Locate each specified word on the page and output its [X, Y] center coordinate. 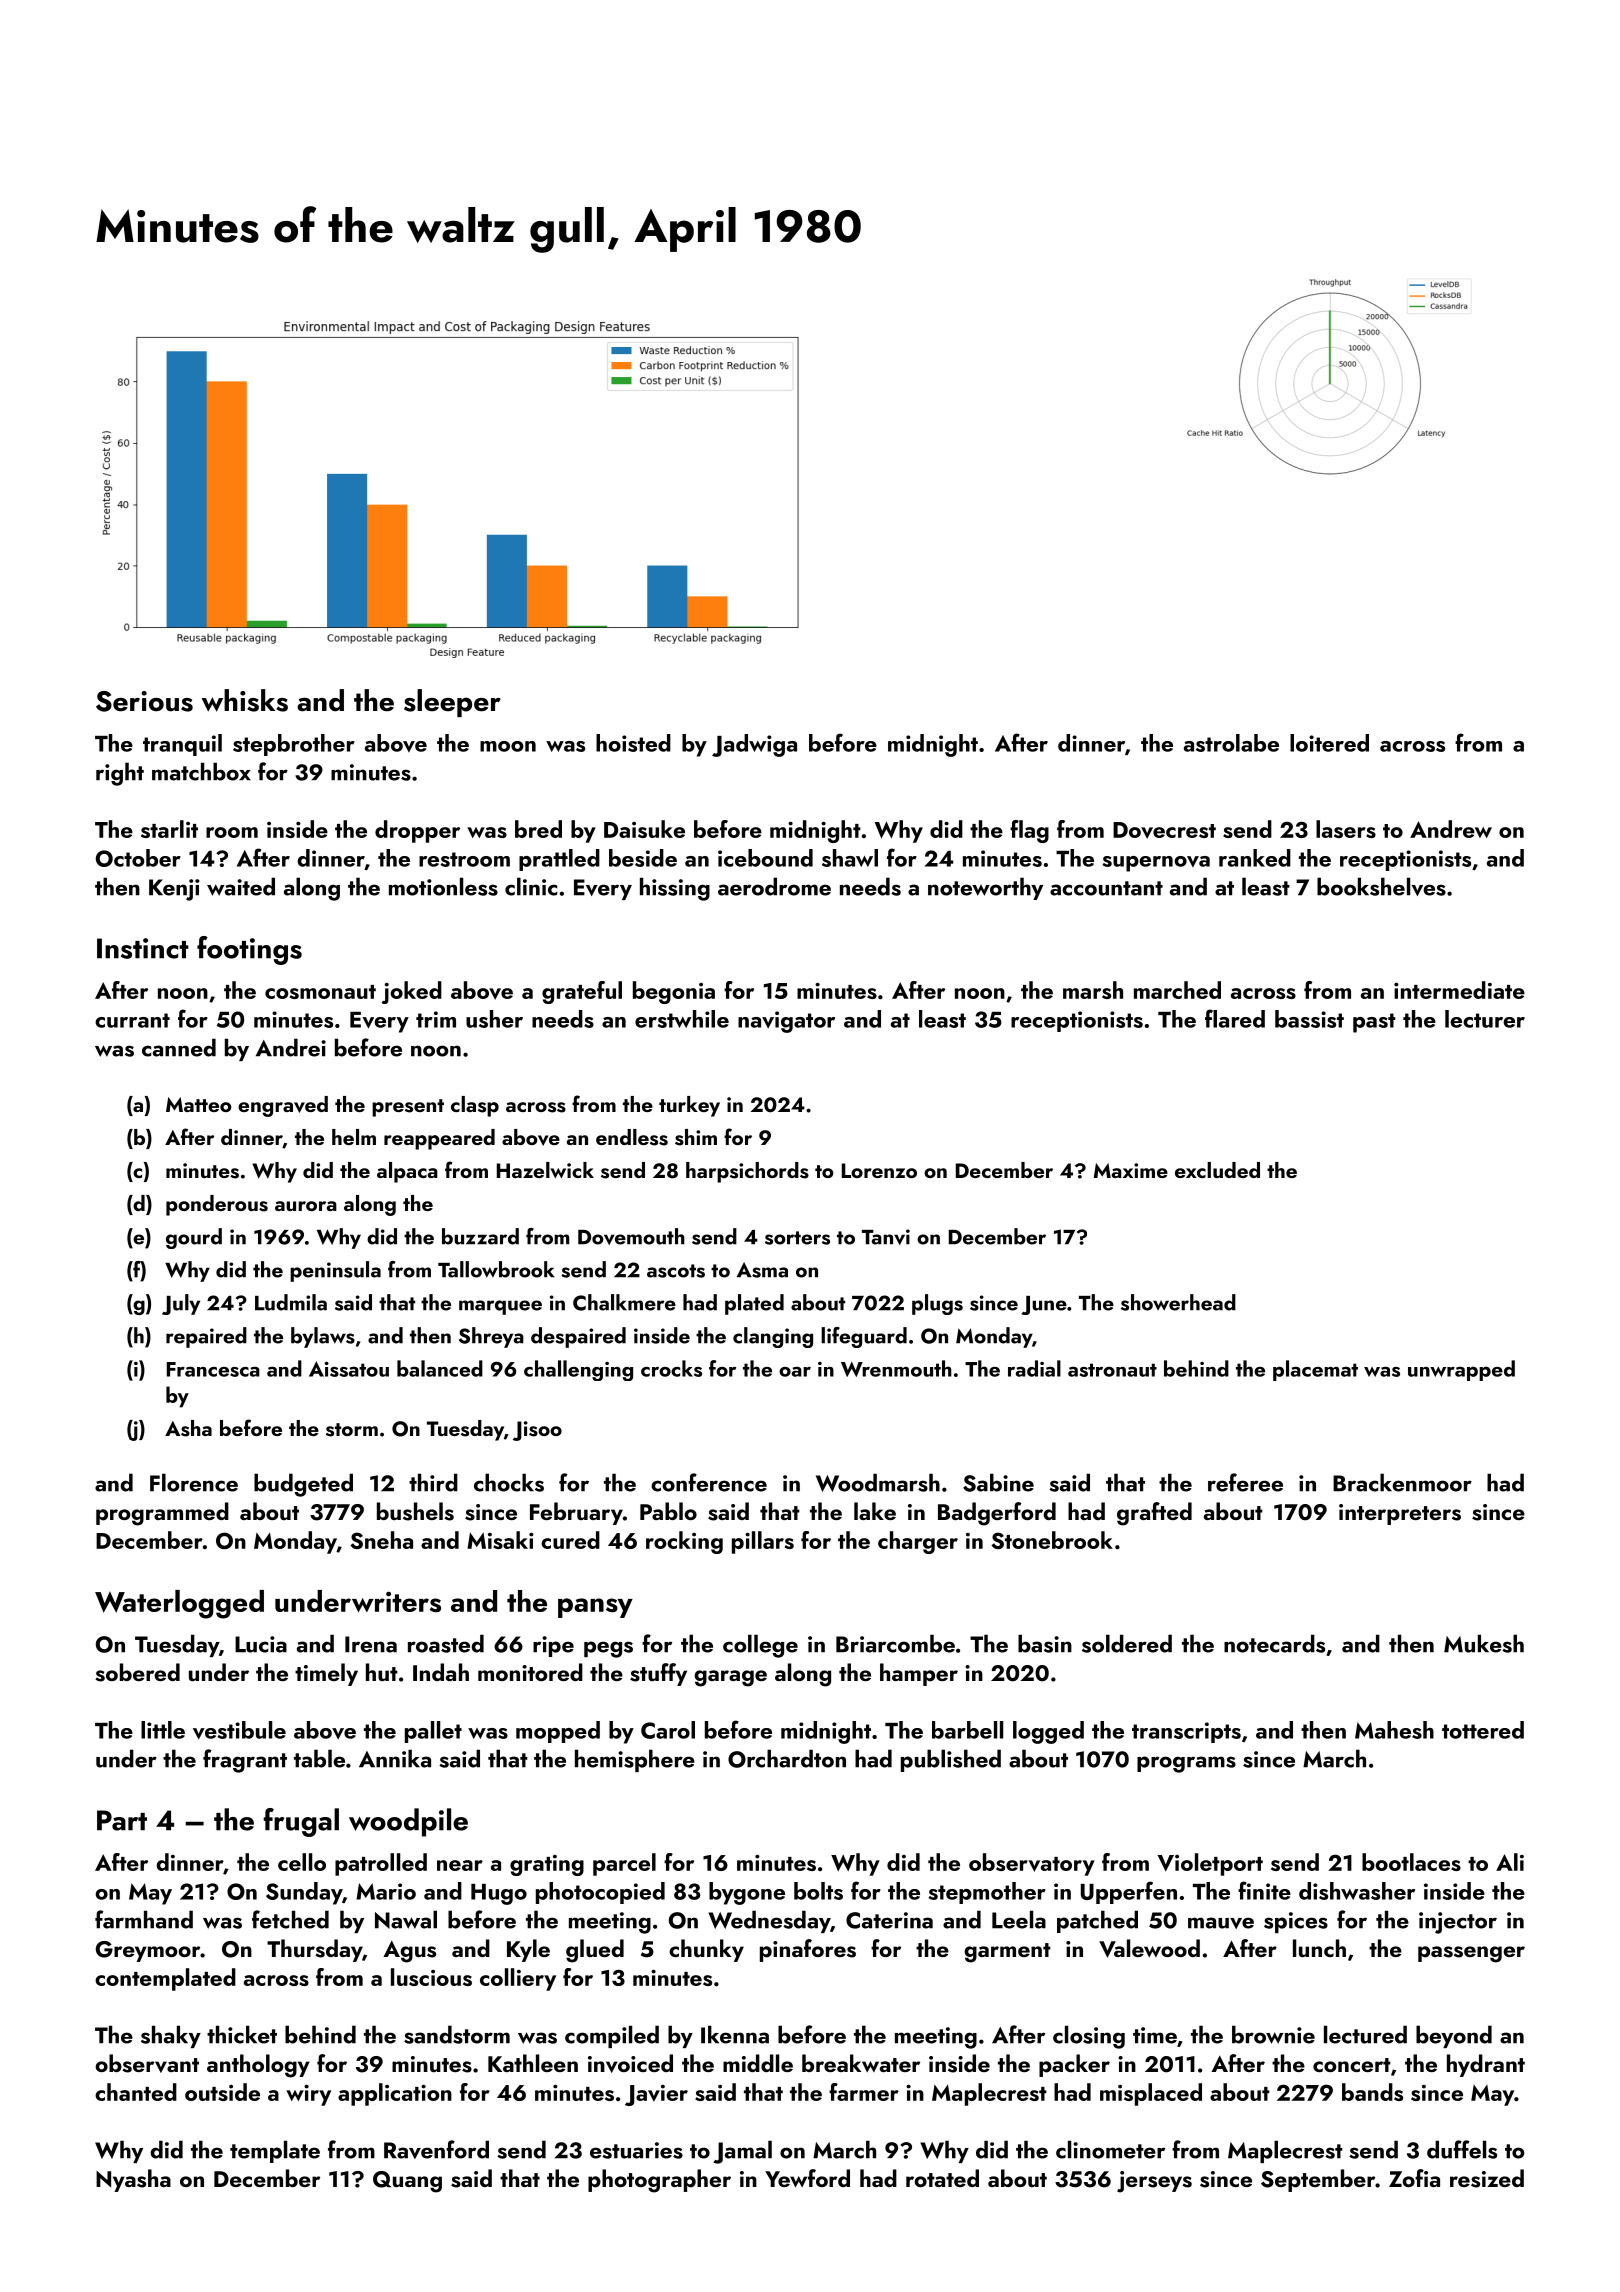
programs [1186, 1764]
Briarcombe [895, 1643]
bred [538, 829]
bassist [1309, 1019]
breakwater [861, 2063]
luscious [431, 1977]
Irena [371, 1644]
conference [709, 1482]
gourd [194, 1238]
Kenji [174, 890]
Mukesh [1484, 1643]
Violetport [1210, 1864]
